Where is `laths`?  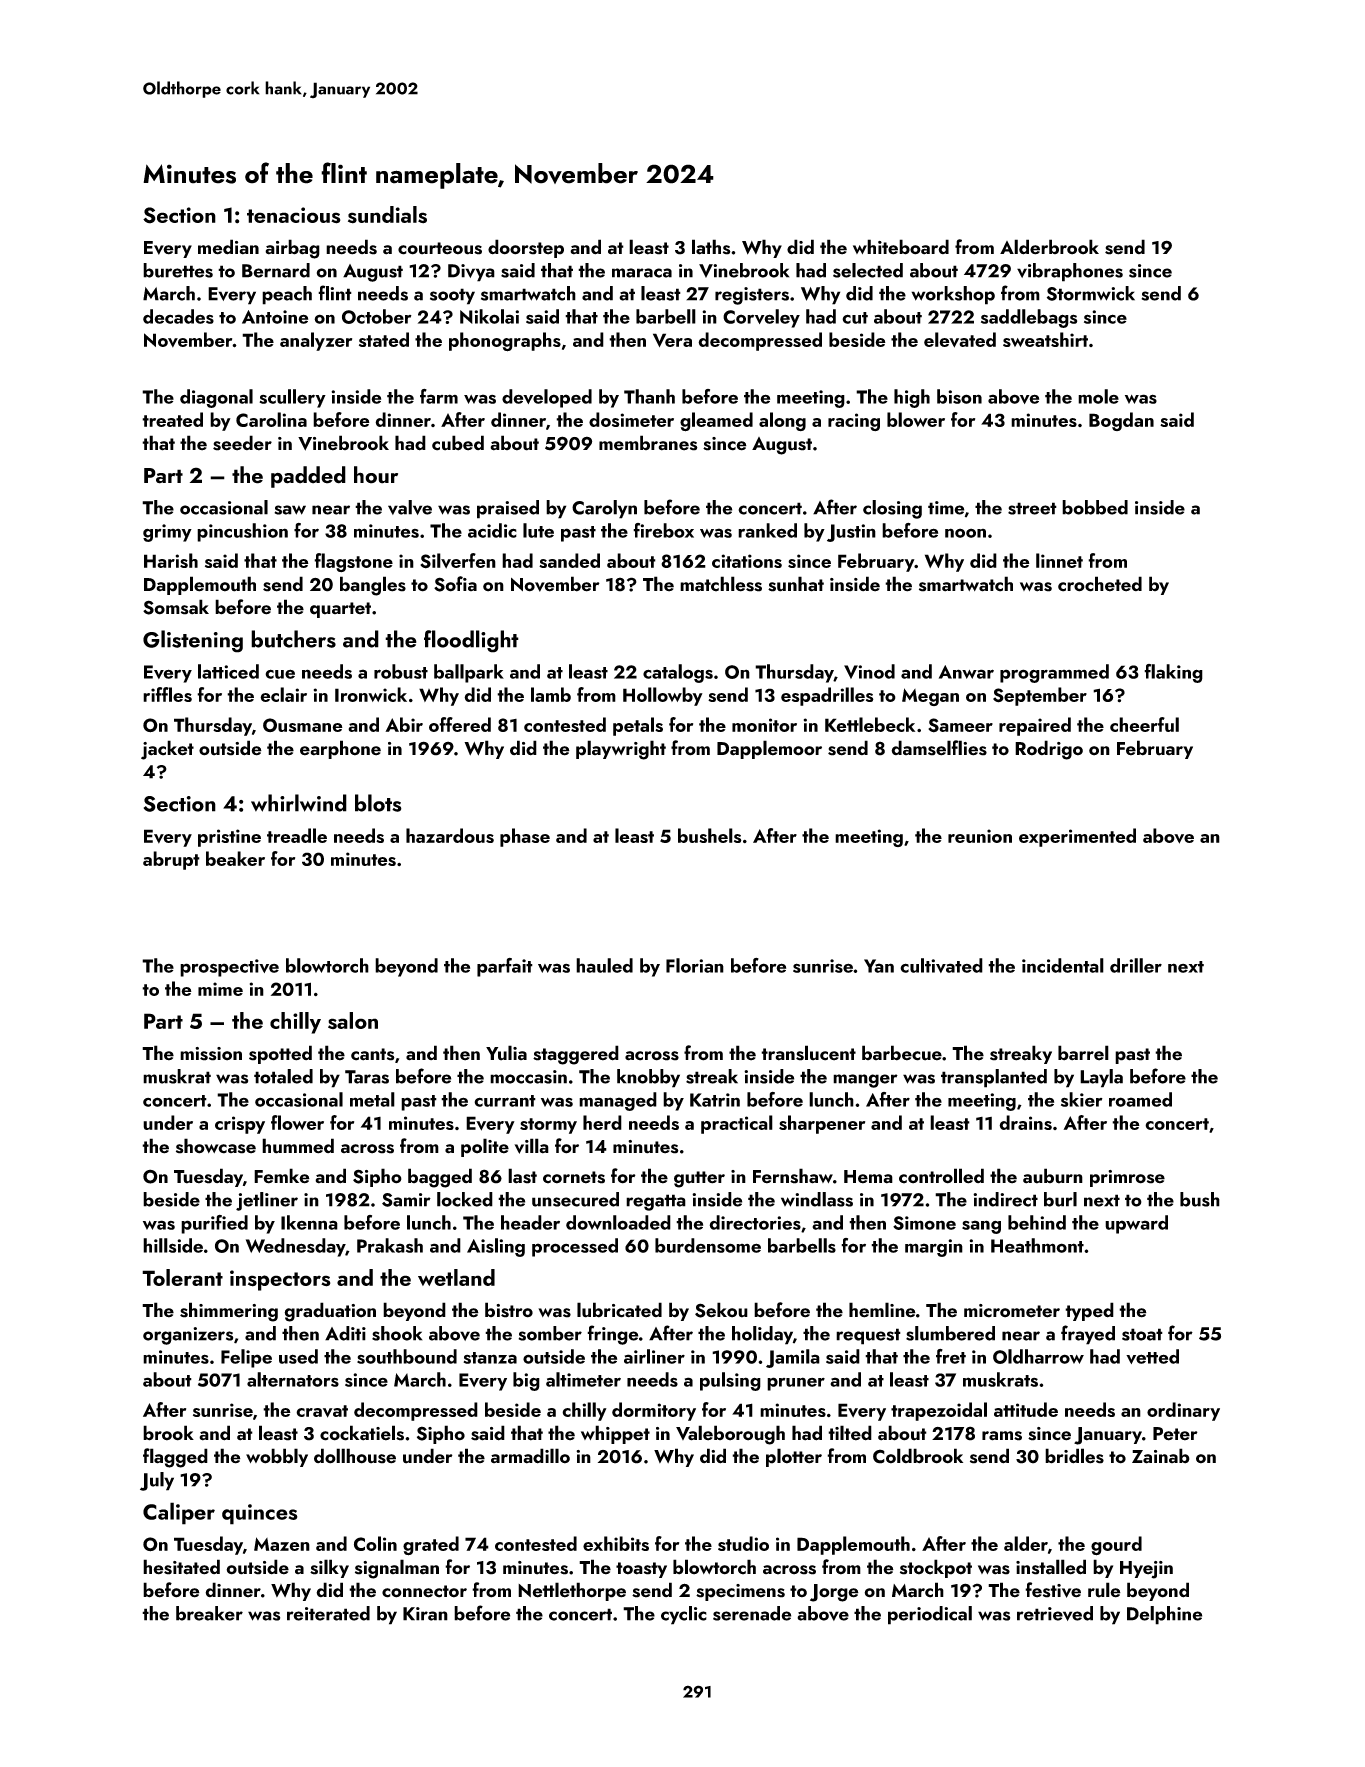 laths is located at coordinates (711, 247).
